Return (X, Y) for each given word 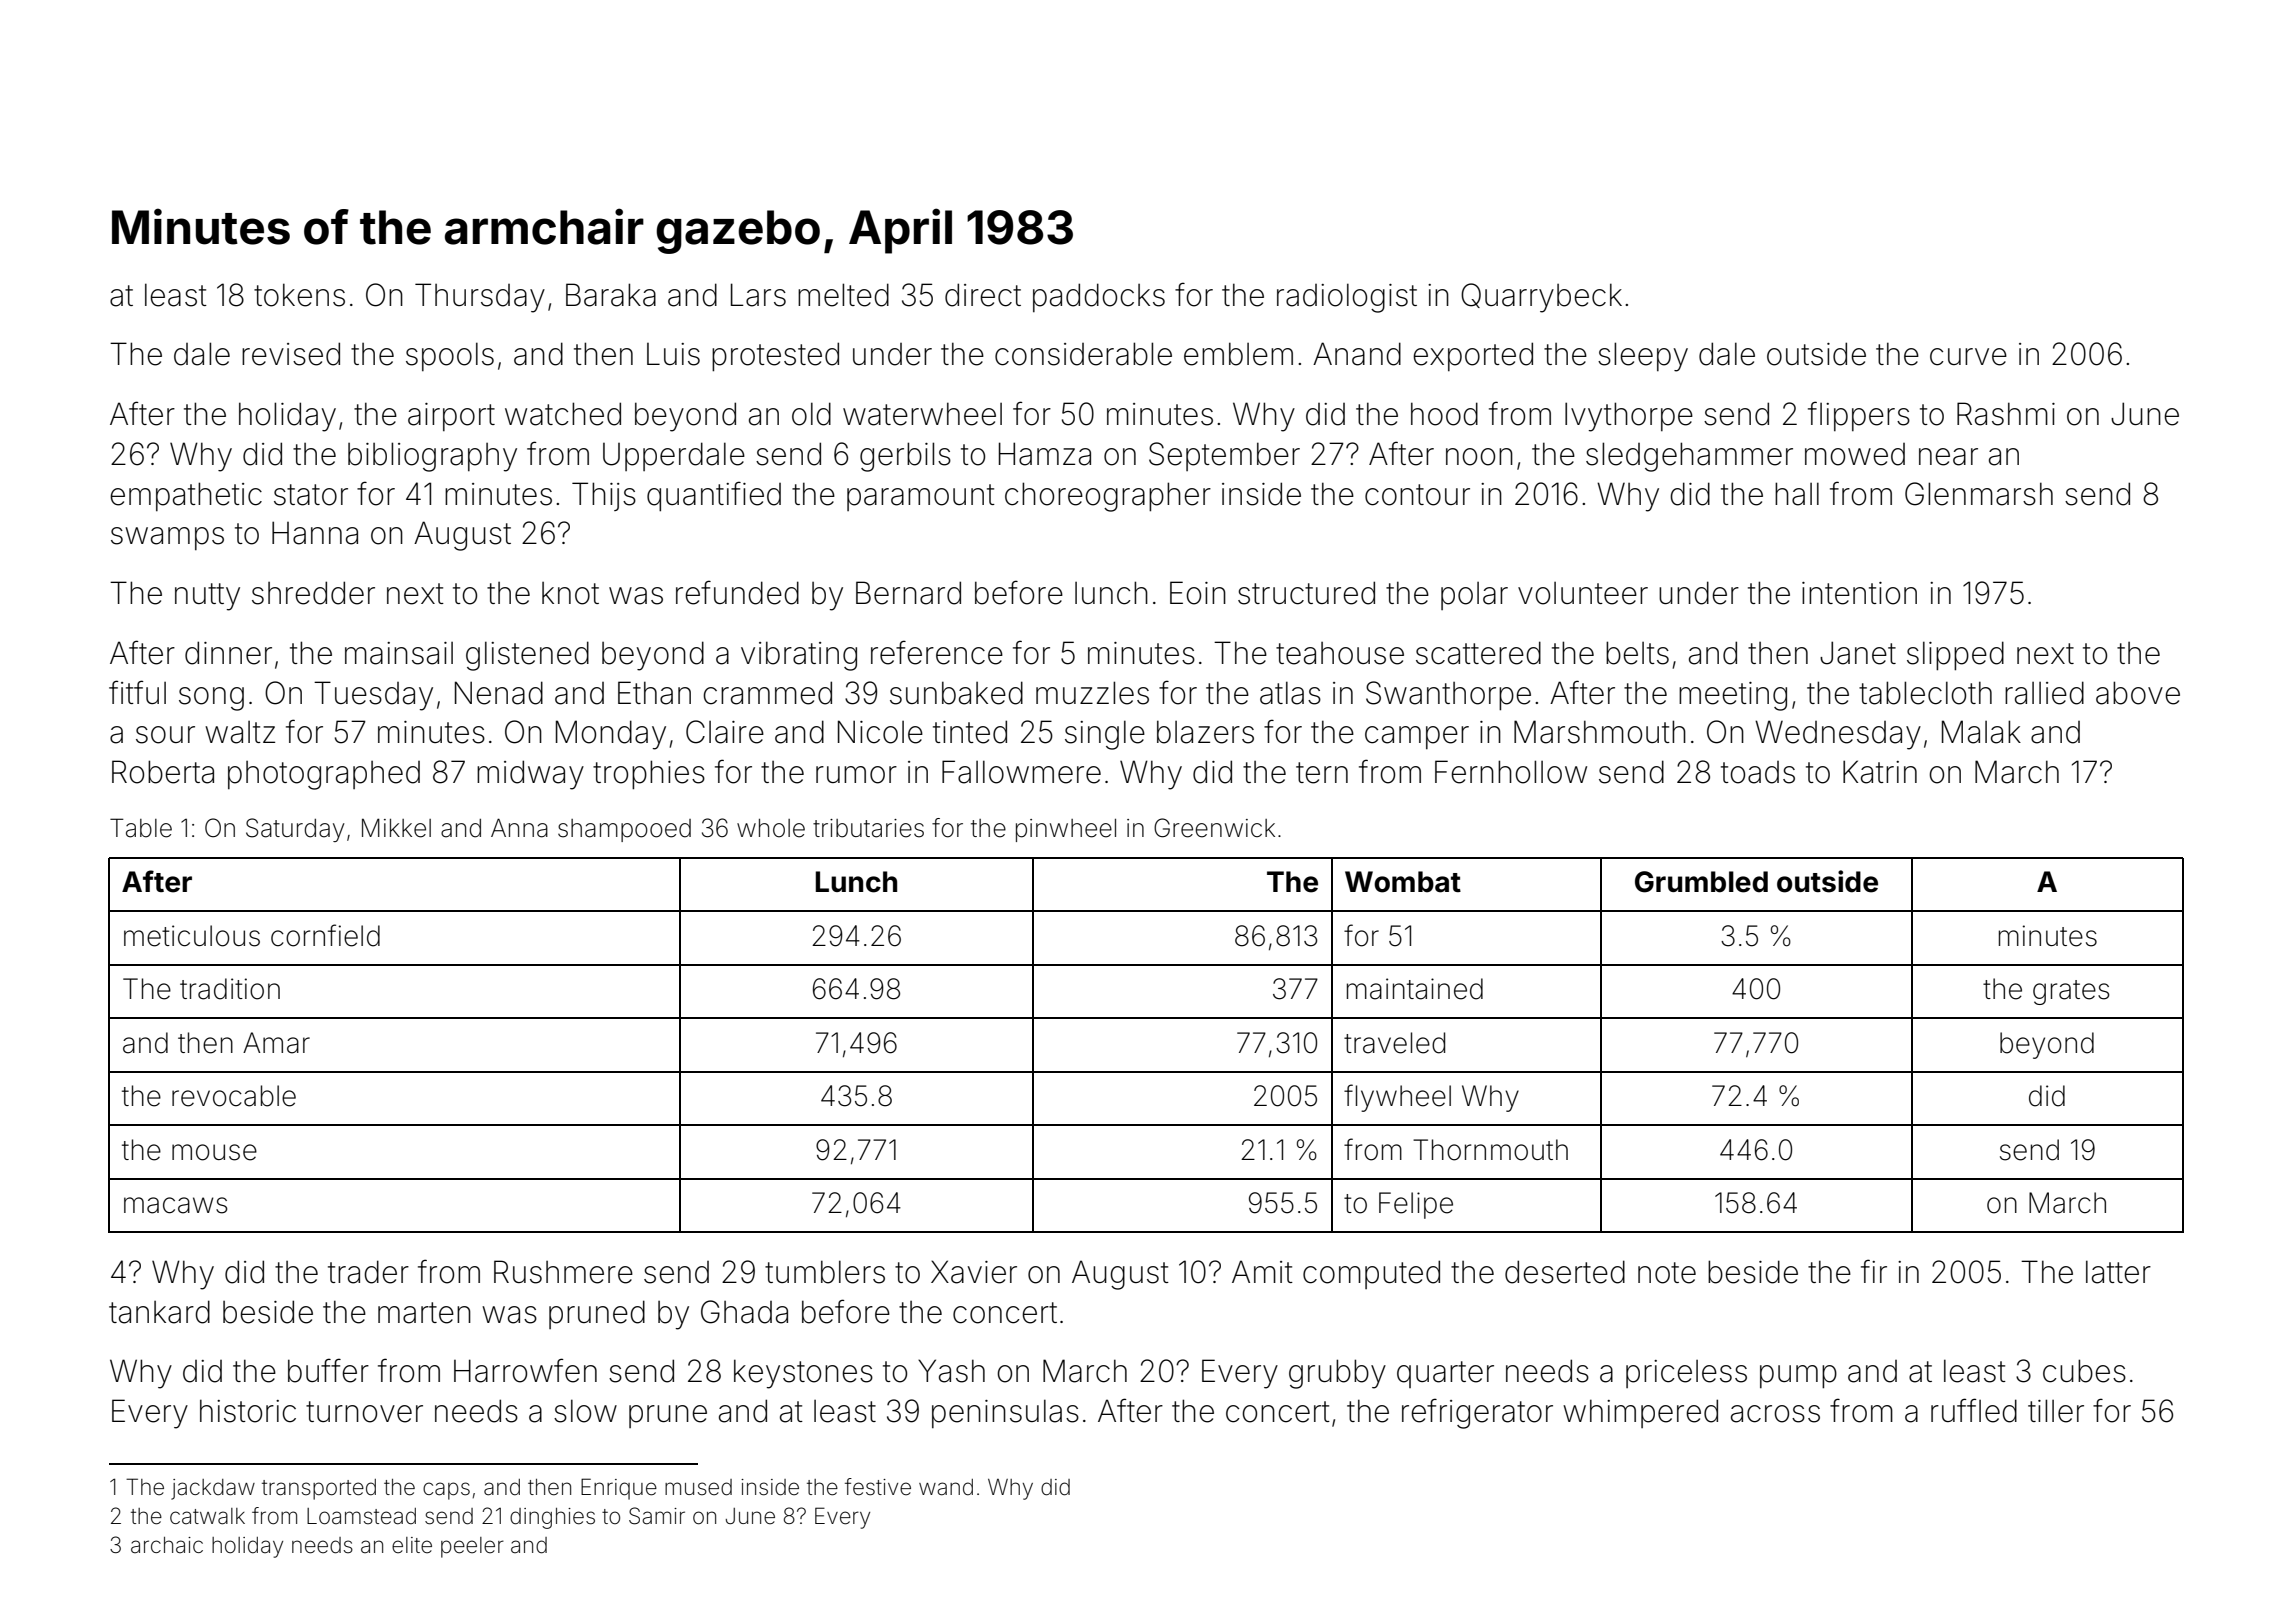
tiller (2056, 1411)
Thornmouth (1490, 1150)
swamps (167, 538)
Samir (657, 1516)
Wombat (1403, 882)
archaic (167, 1545)
